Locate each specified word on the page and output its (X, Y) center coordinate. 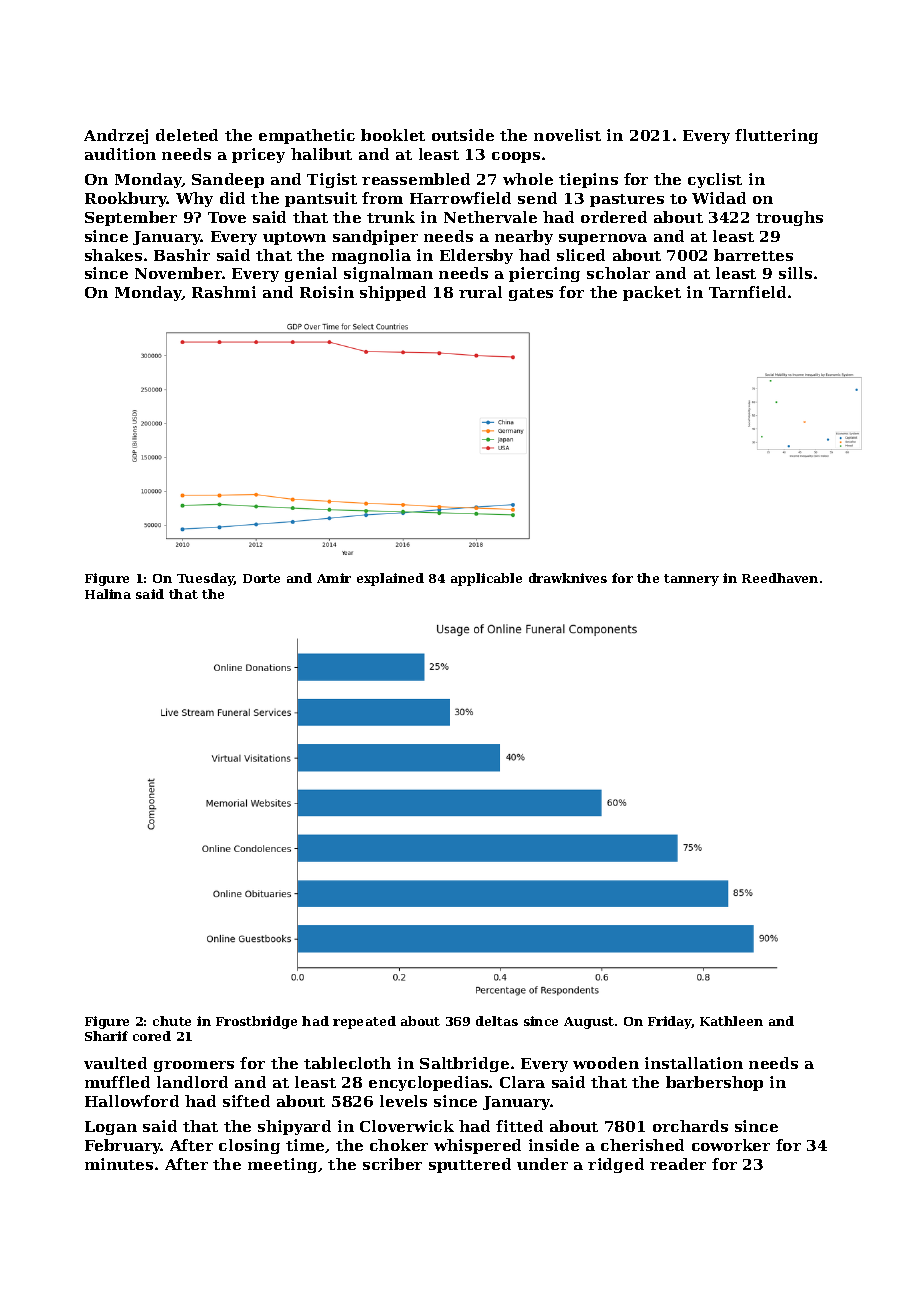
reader (678, 1164)
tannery (691, 580)
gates (531, 294)
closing (249, 1146)
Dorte (261, 578)
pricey (258, 155)
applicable (486, 579)
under (542, 1164)
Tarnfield (747, 292)
